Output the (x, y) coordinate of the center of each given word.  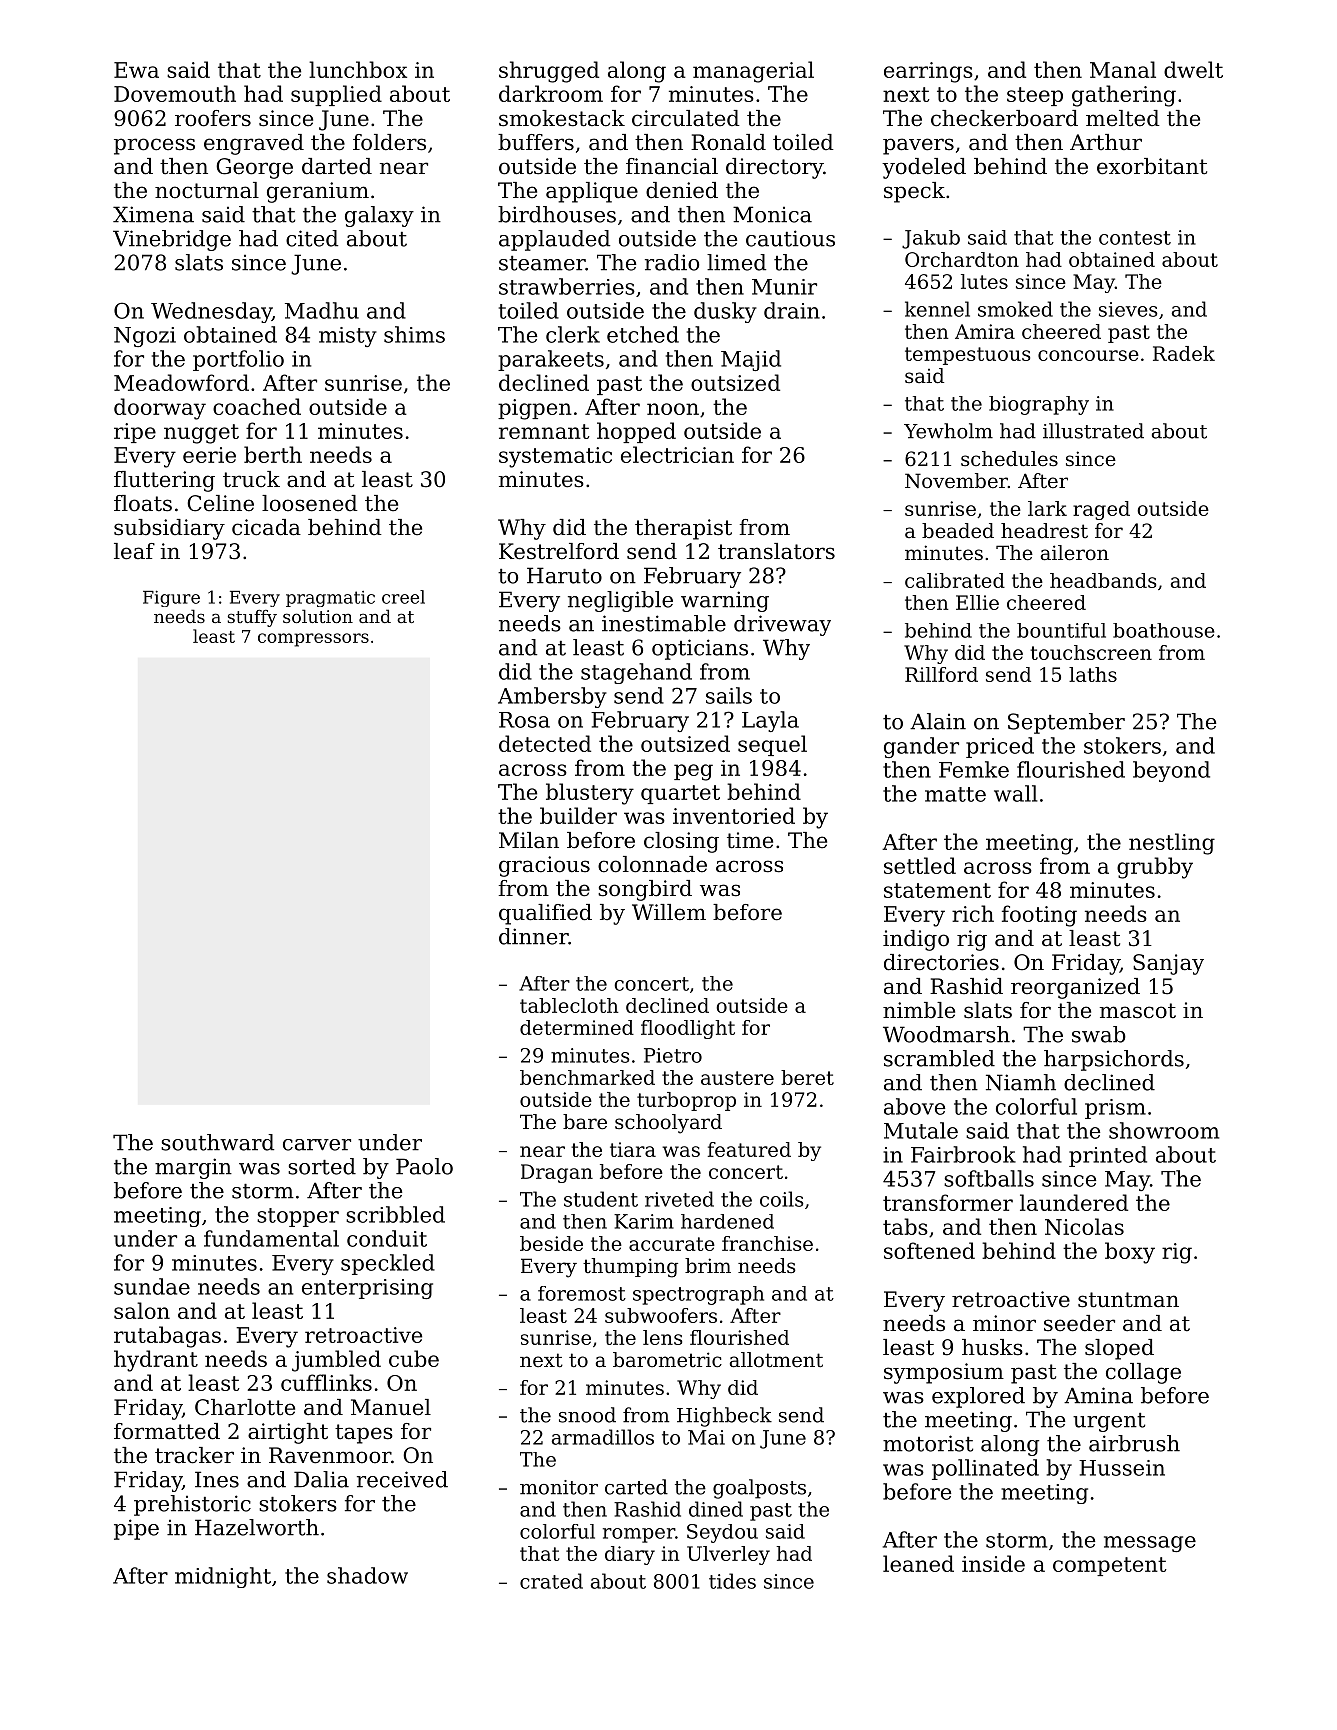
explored (978, 1397)
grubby (1155, 868)
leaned (918, 1563)
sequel (772, 745)
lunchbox (358, 69)
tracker (194, 1455)
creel (403, 597)
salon (142, 1310)
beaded (958, 531)
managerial (753, 72)
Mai (706, 1437)
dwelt (1193, 69)
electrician (677, 454)
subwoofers (661, 1315)
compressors (313, 640)
